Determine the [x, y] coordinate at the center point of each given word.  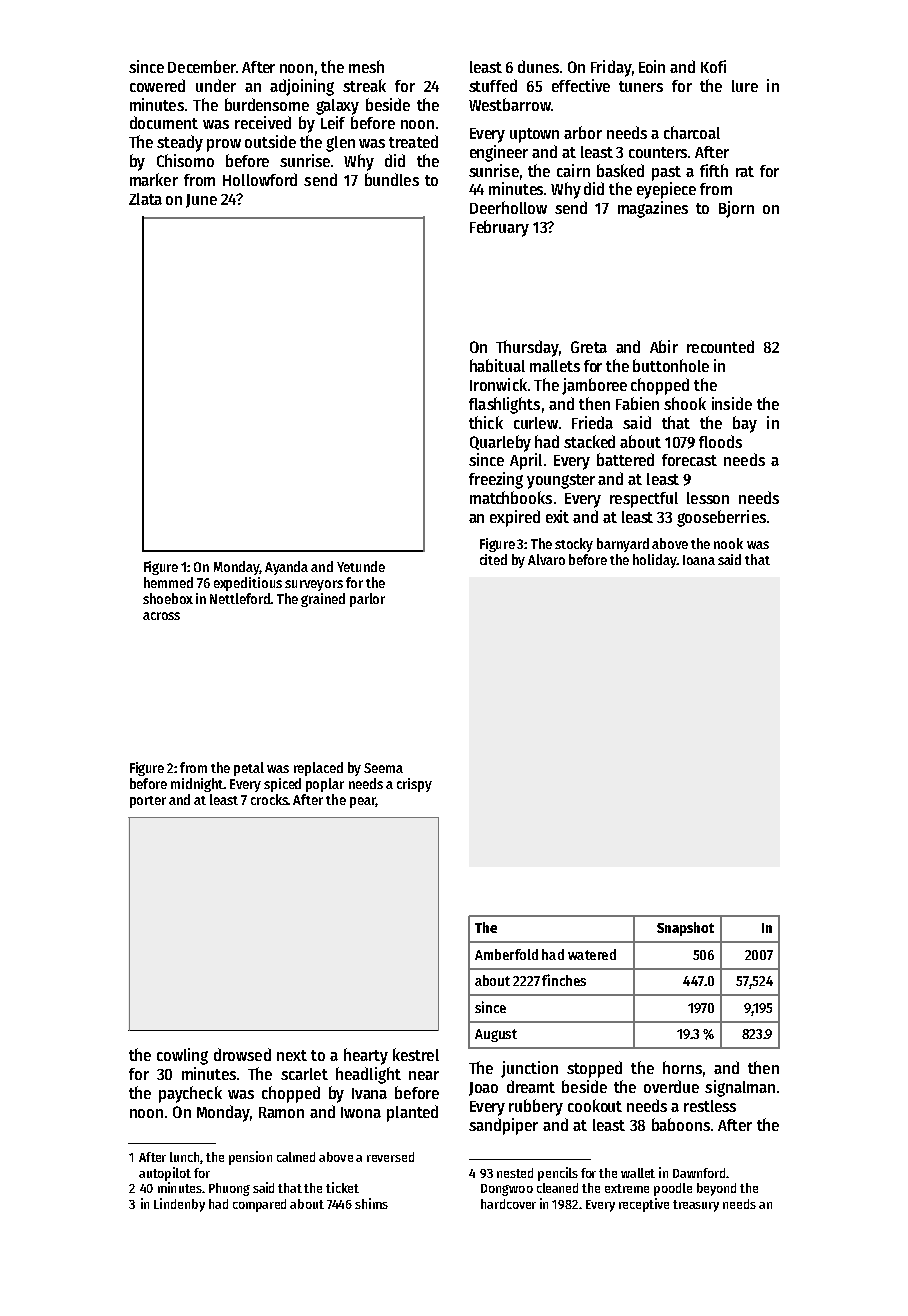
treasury [696, 1206]
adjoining [302, 87]
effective [581, 85]
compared [259, 1205]
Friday [611, 68]
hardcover [508, 1204]
